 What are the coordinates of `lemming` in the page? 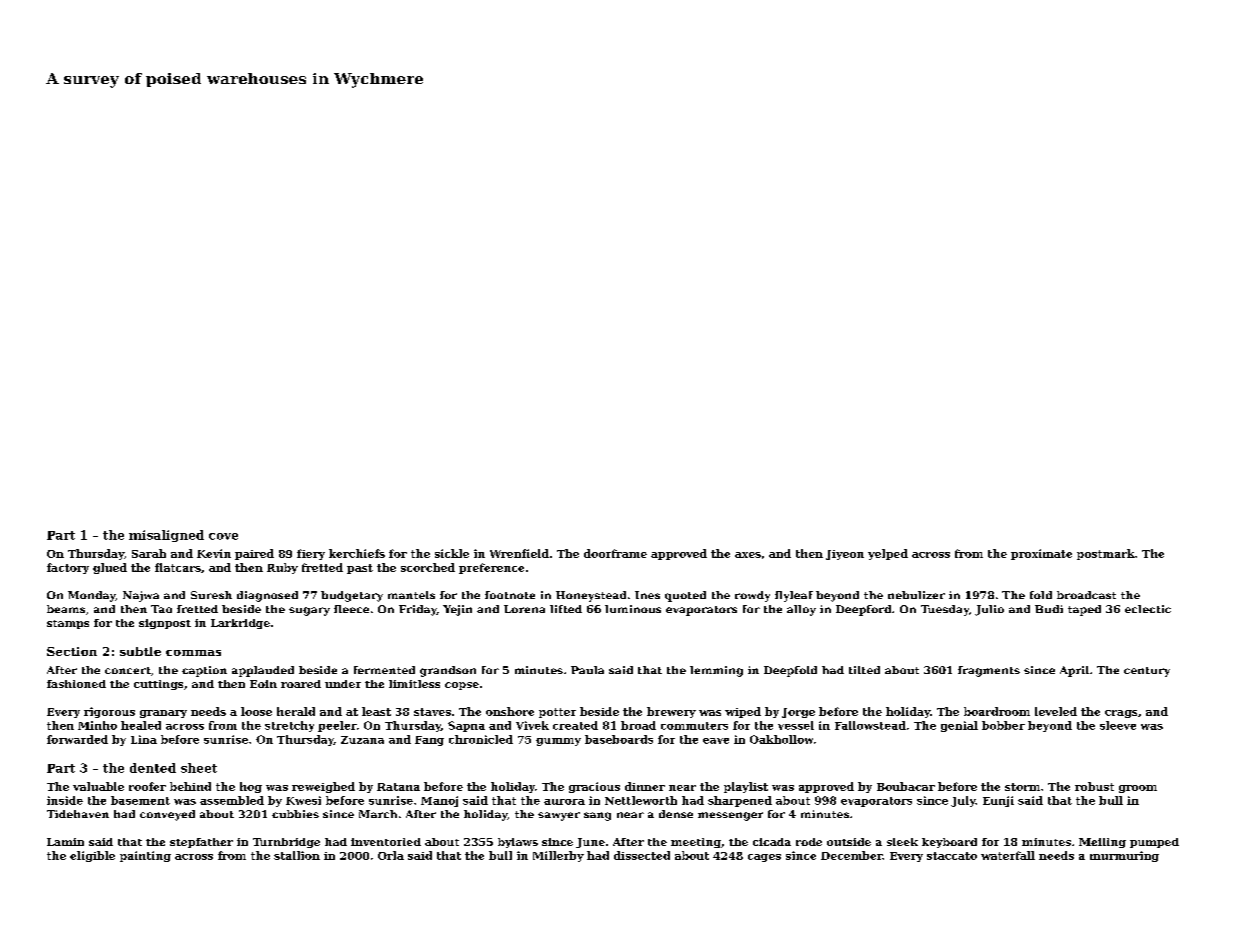 It's located at (716, 671).
